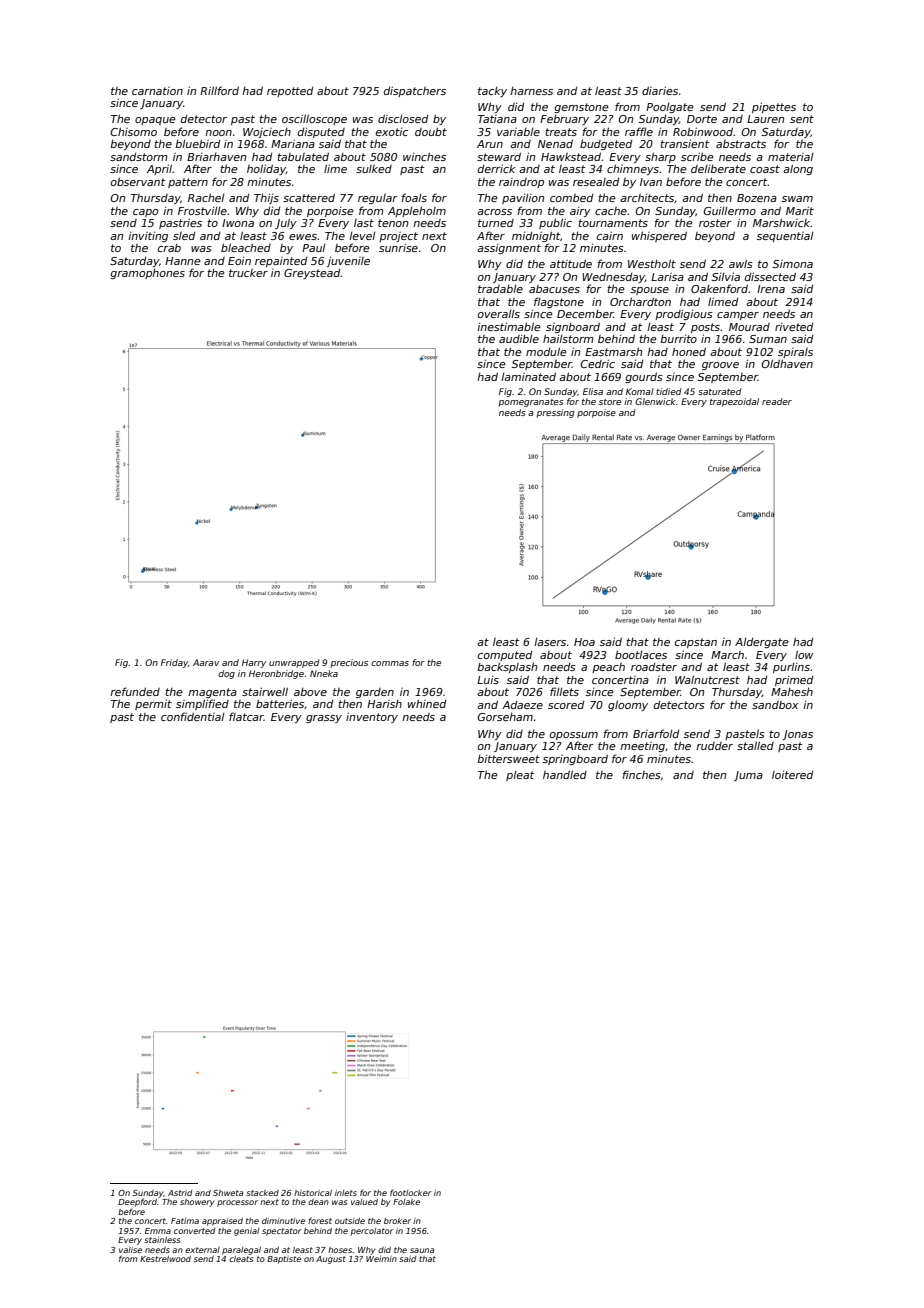 The image size is (924, 1308). I want to click on lasers, so click(550, 642).
